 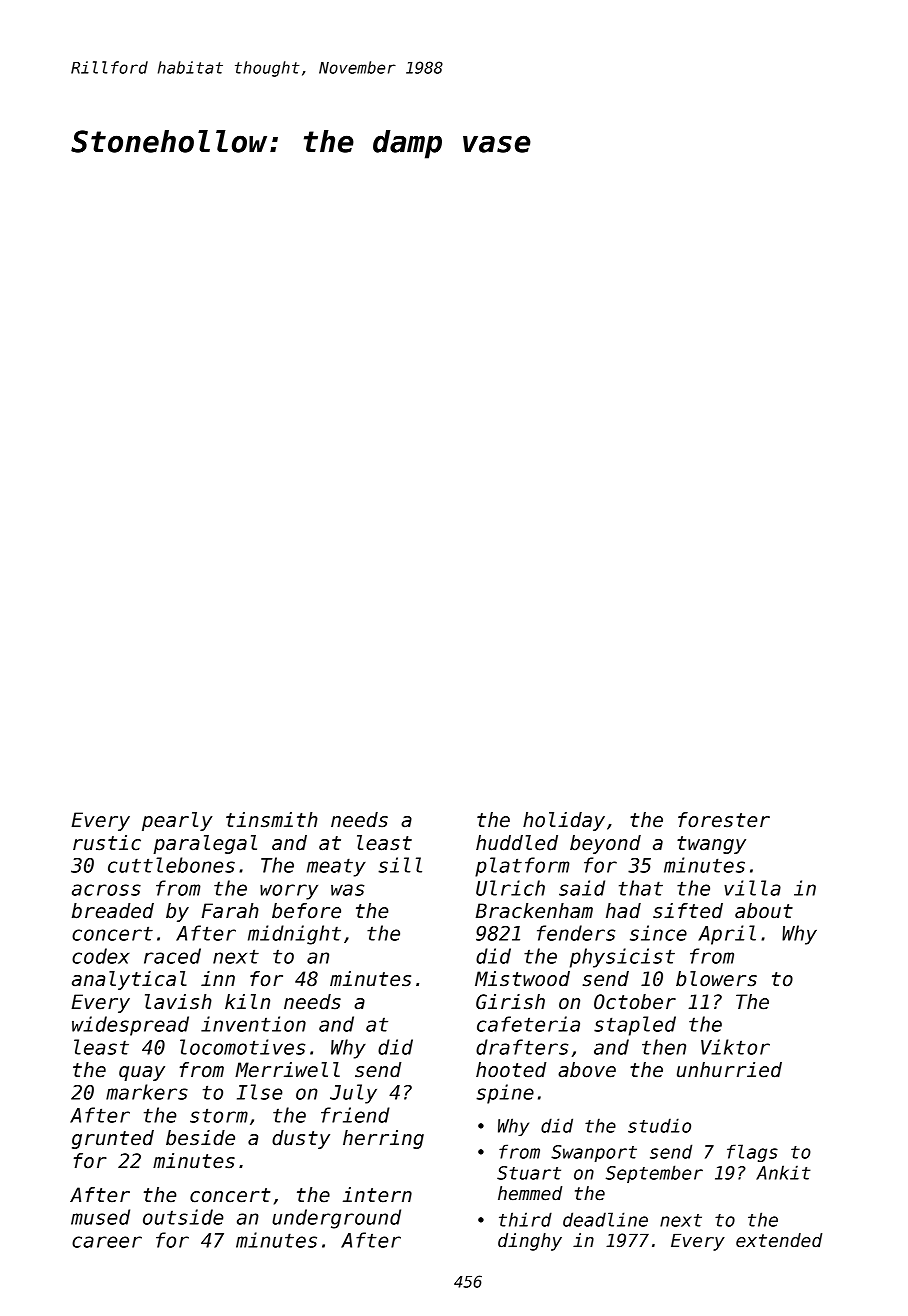 I want to click on invention, so click(x=253, y=1024).
